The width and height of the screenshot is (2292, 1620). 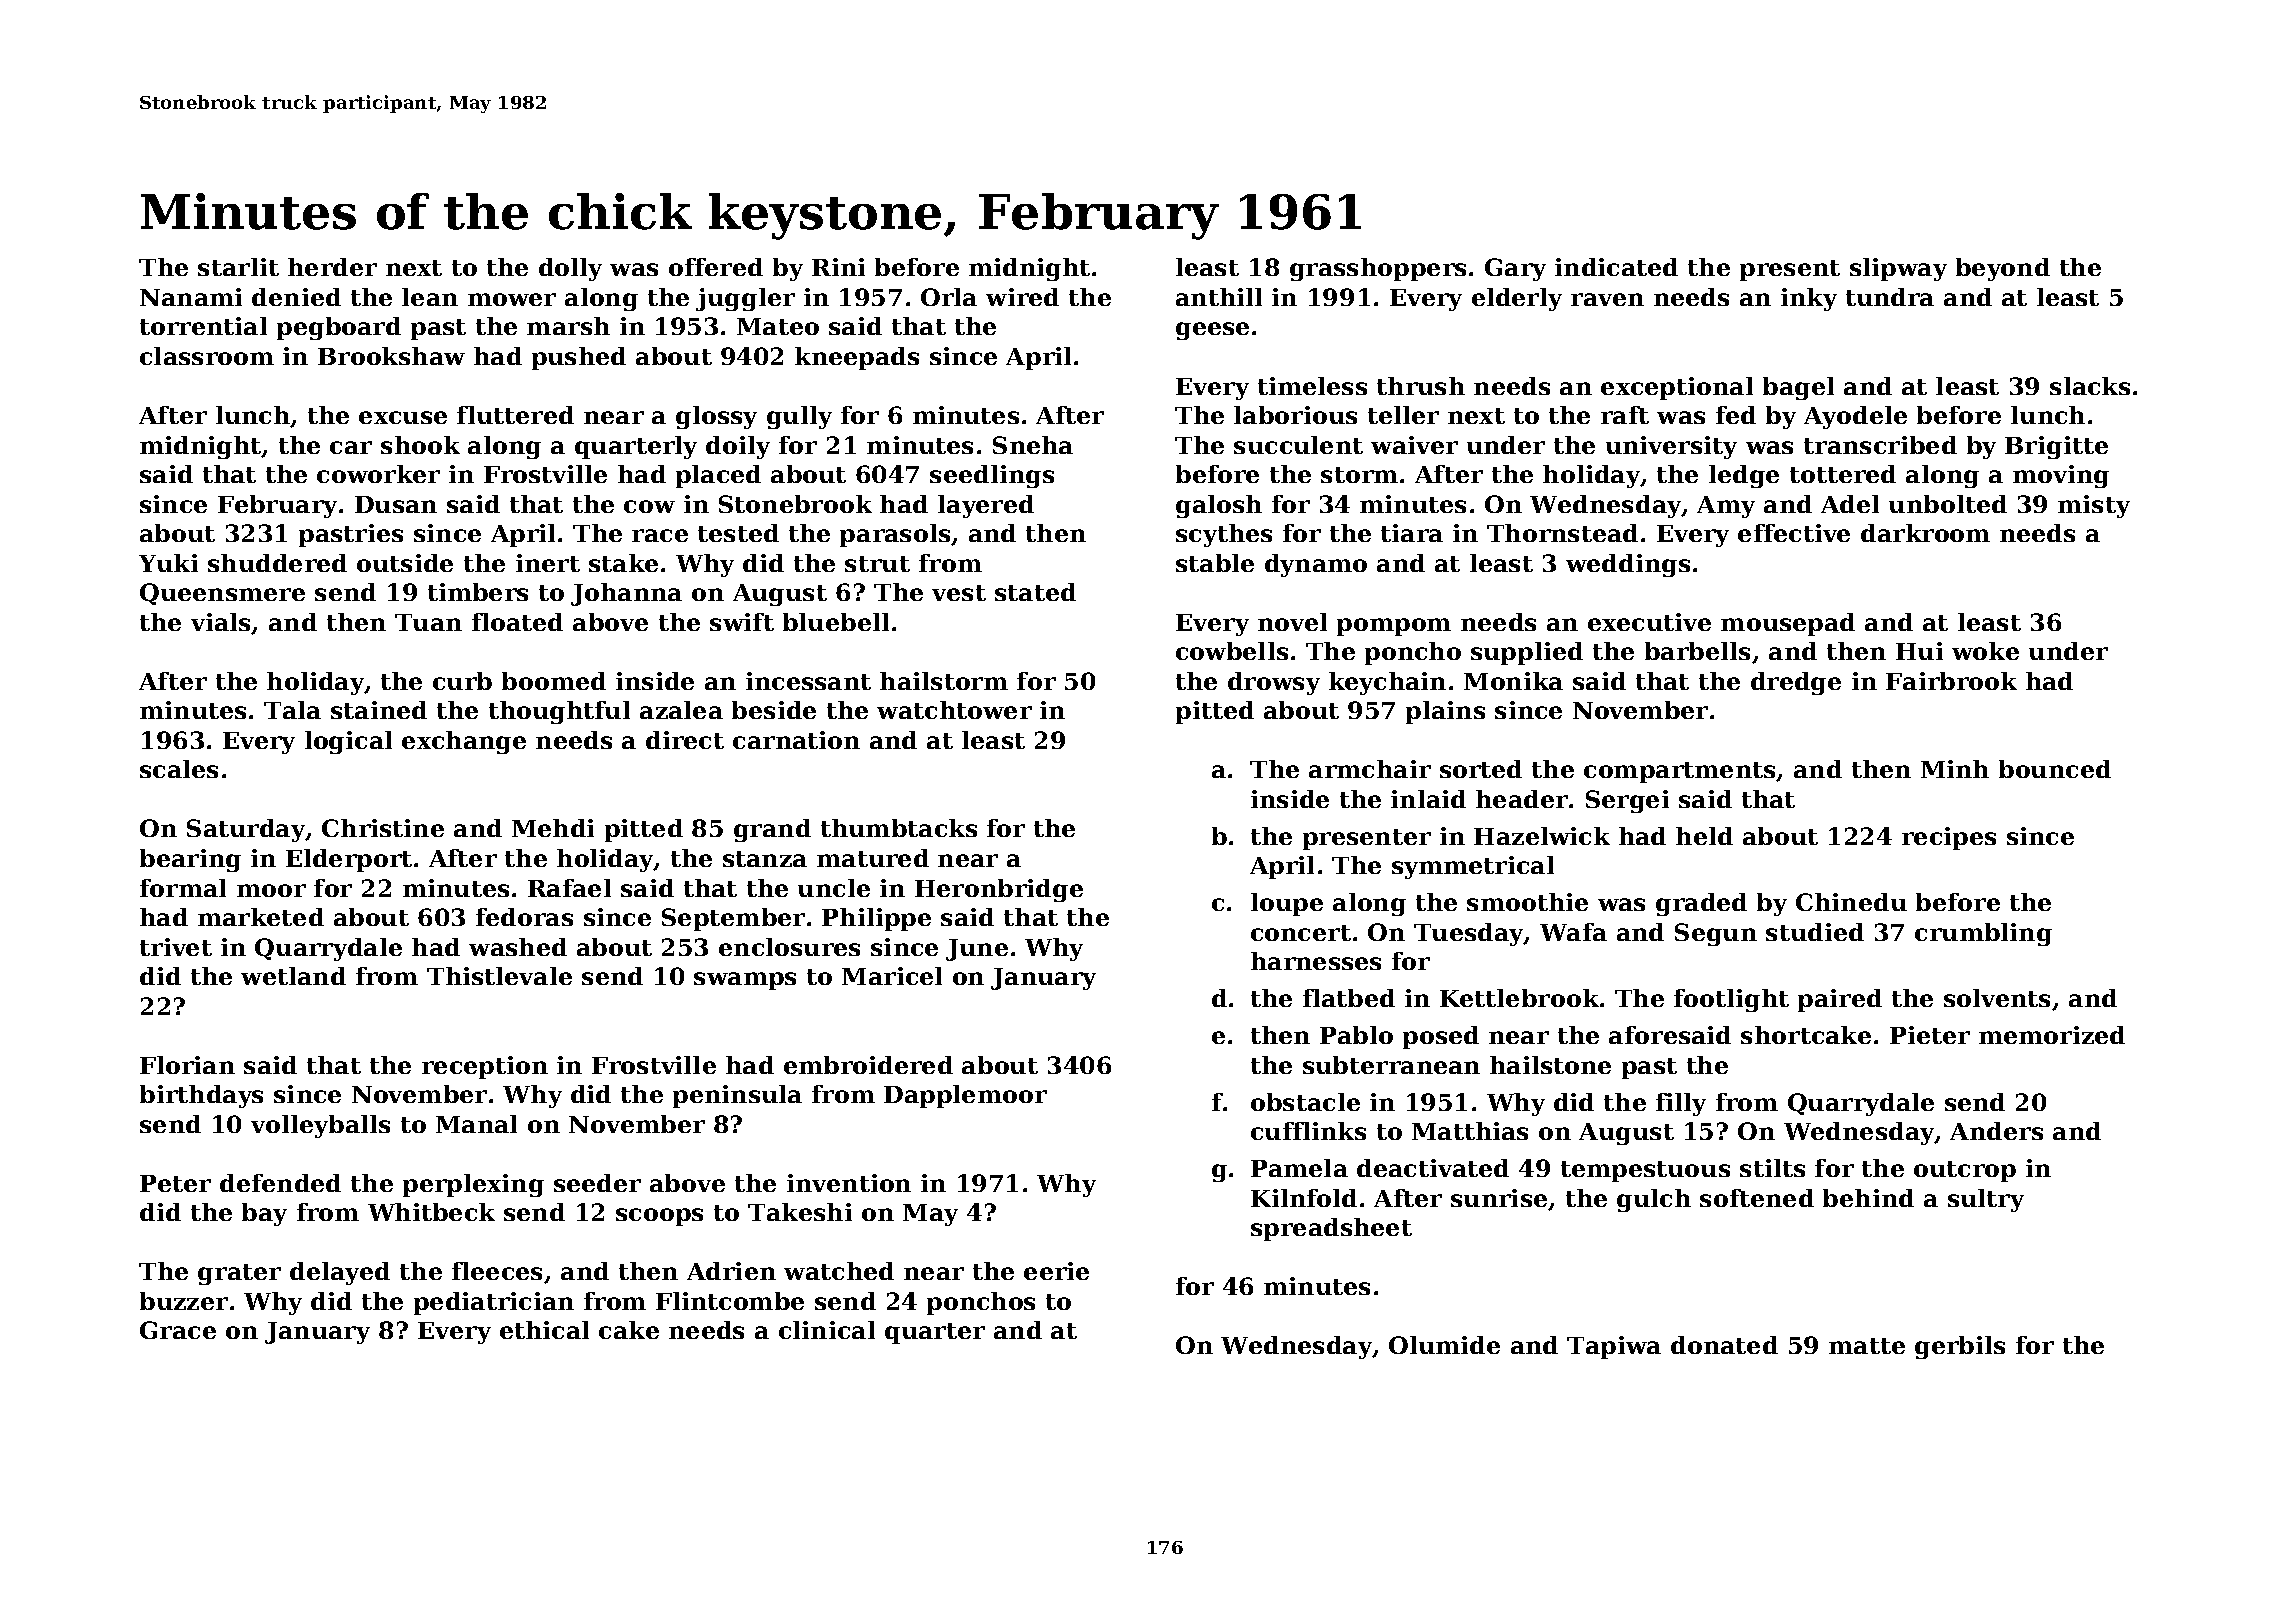 What do you see at coordinates (246, 830) in the screenshot?
I see `Saturday` at bounding box center [246, 830].
